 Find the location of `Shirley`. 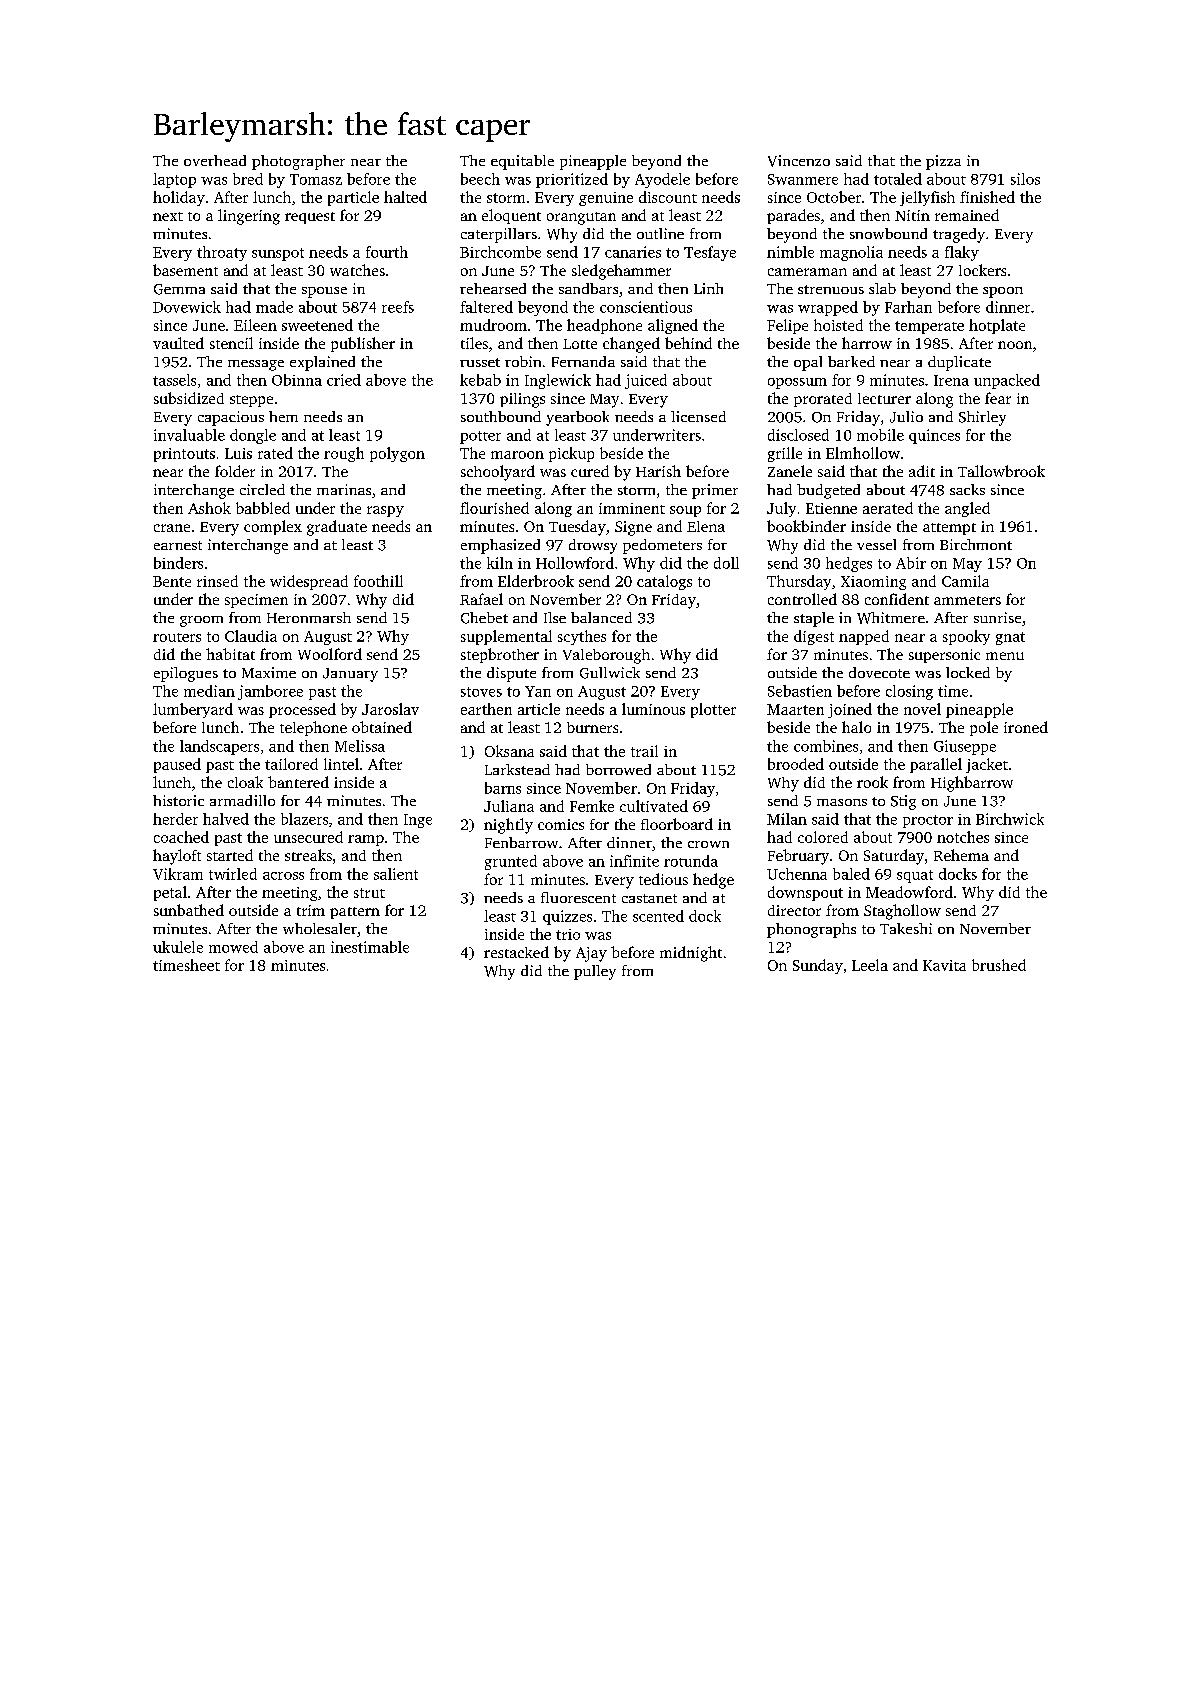

Shirley is located at coordinates (982, 418).
